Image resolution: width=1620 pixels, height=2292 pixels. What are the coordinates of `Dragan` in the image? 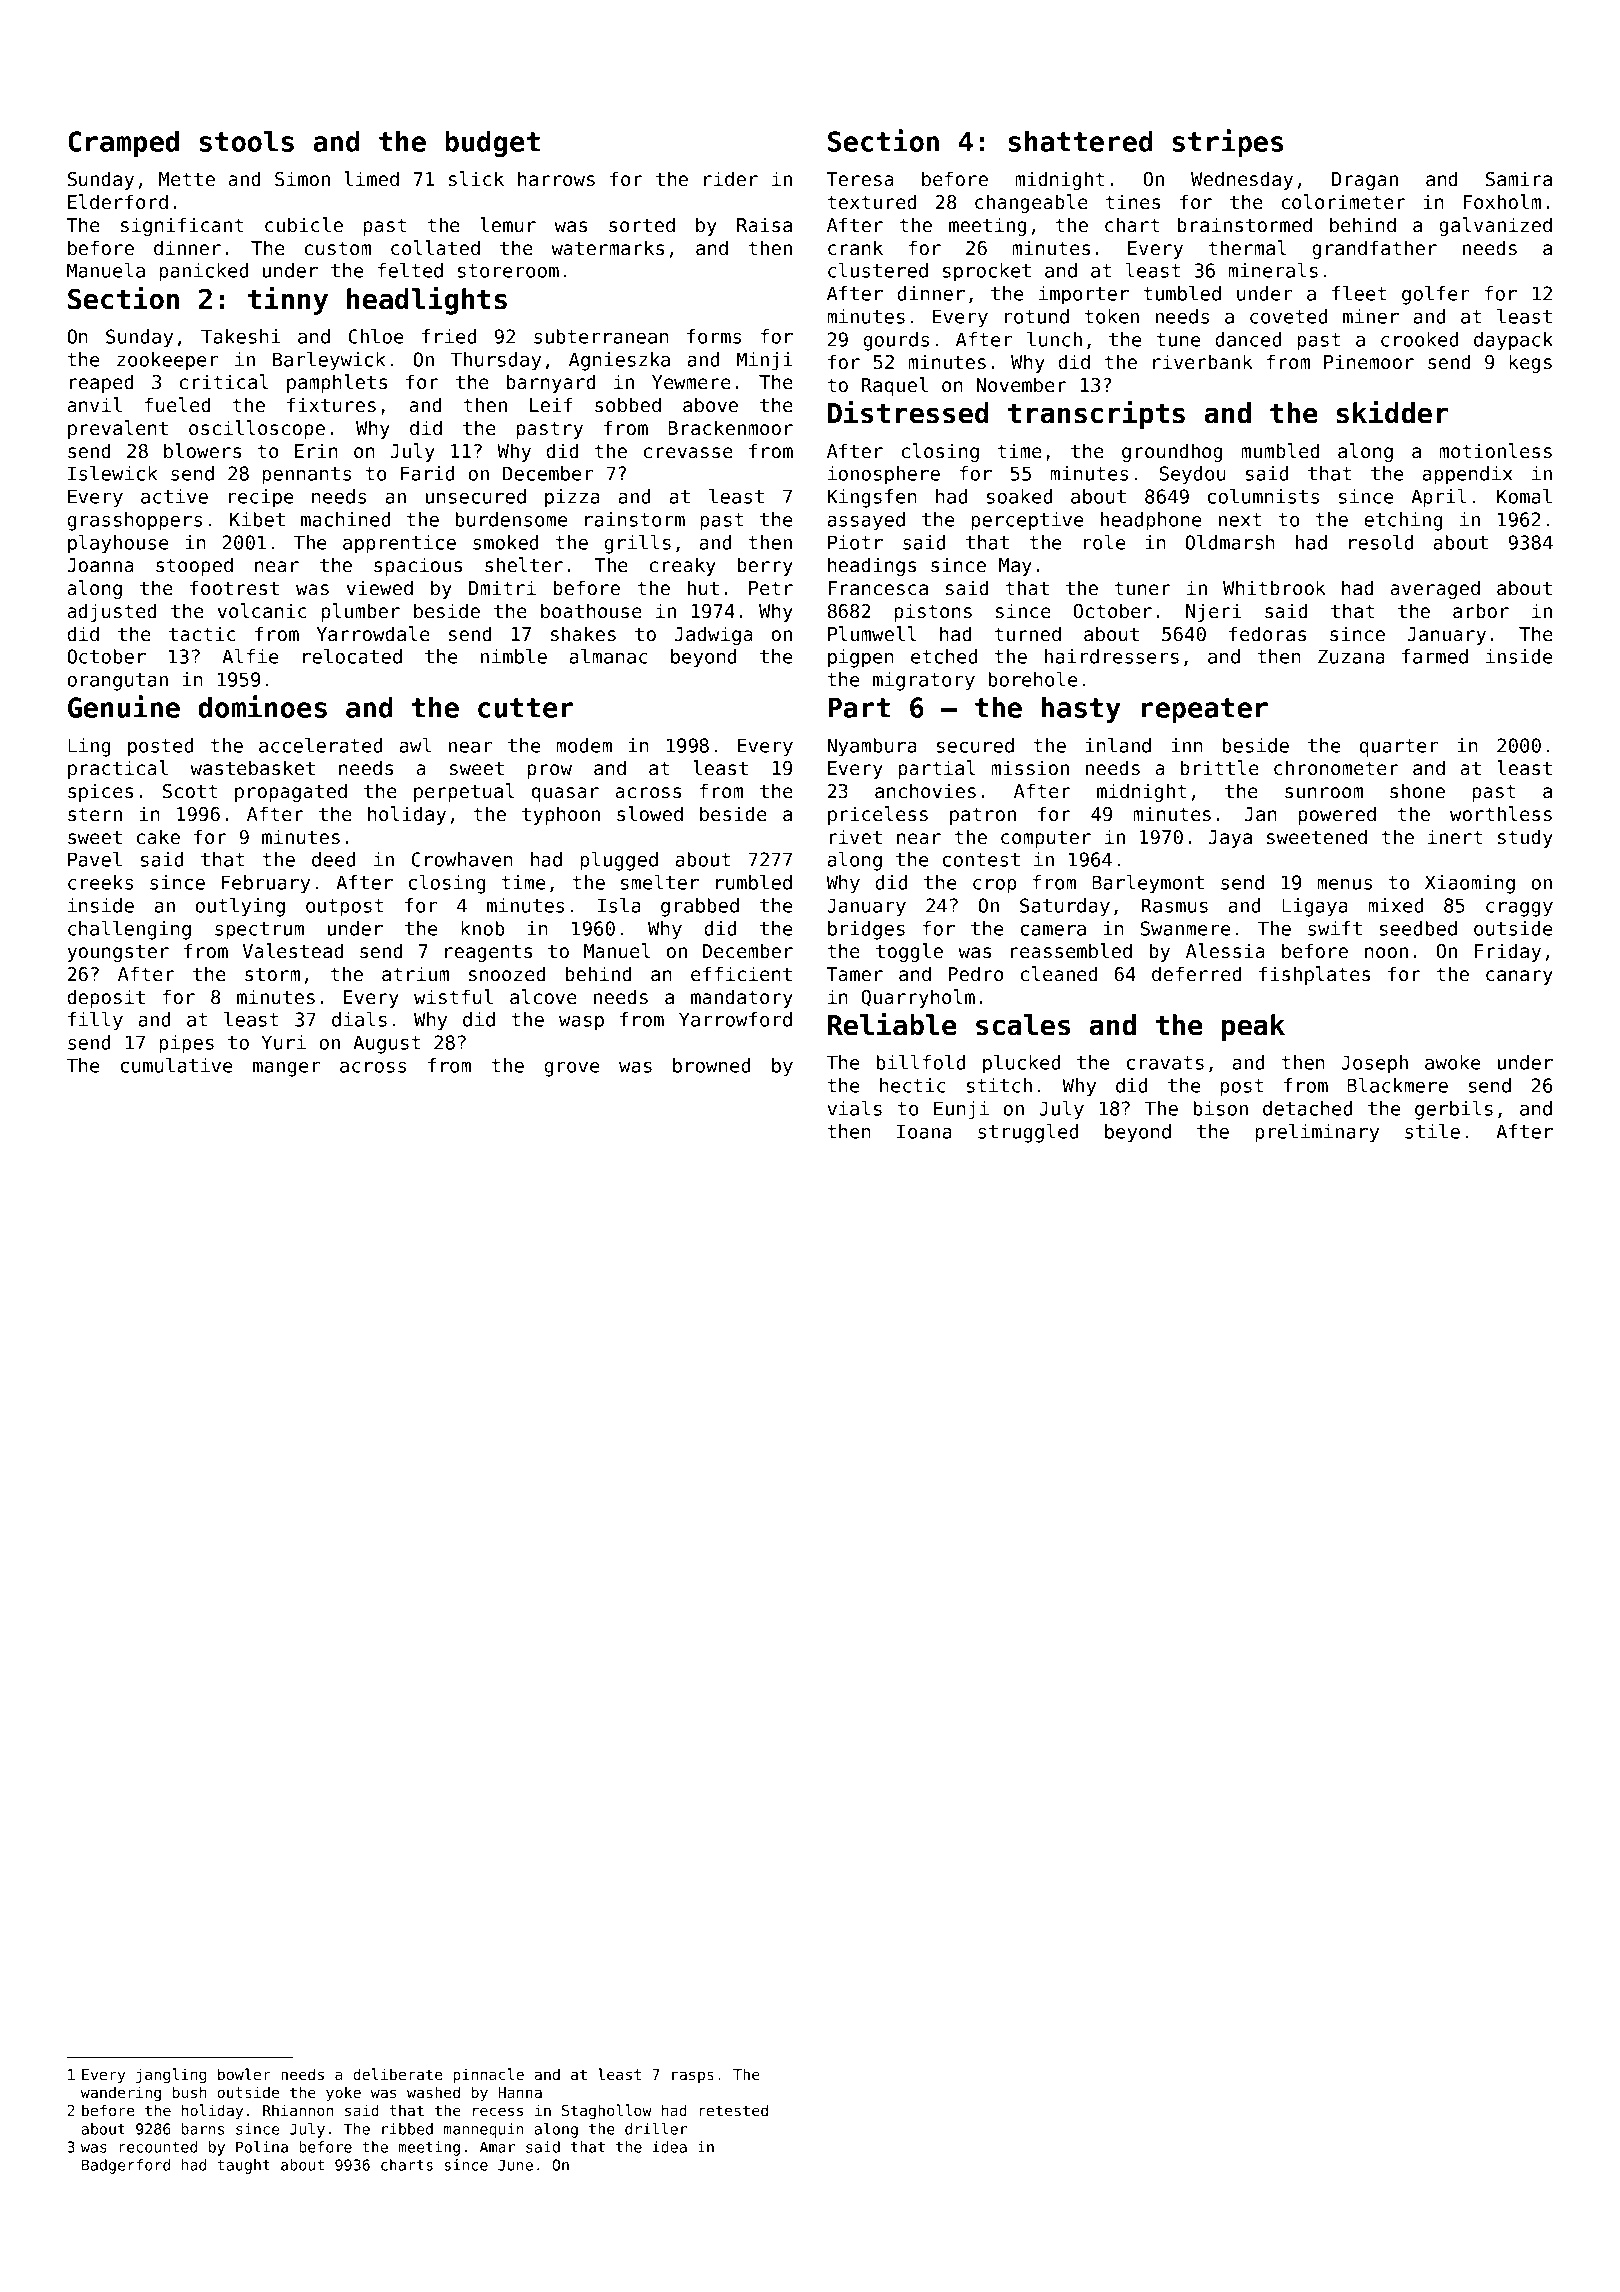 It's located at (1365, 181).
